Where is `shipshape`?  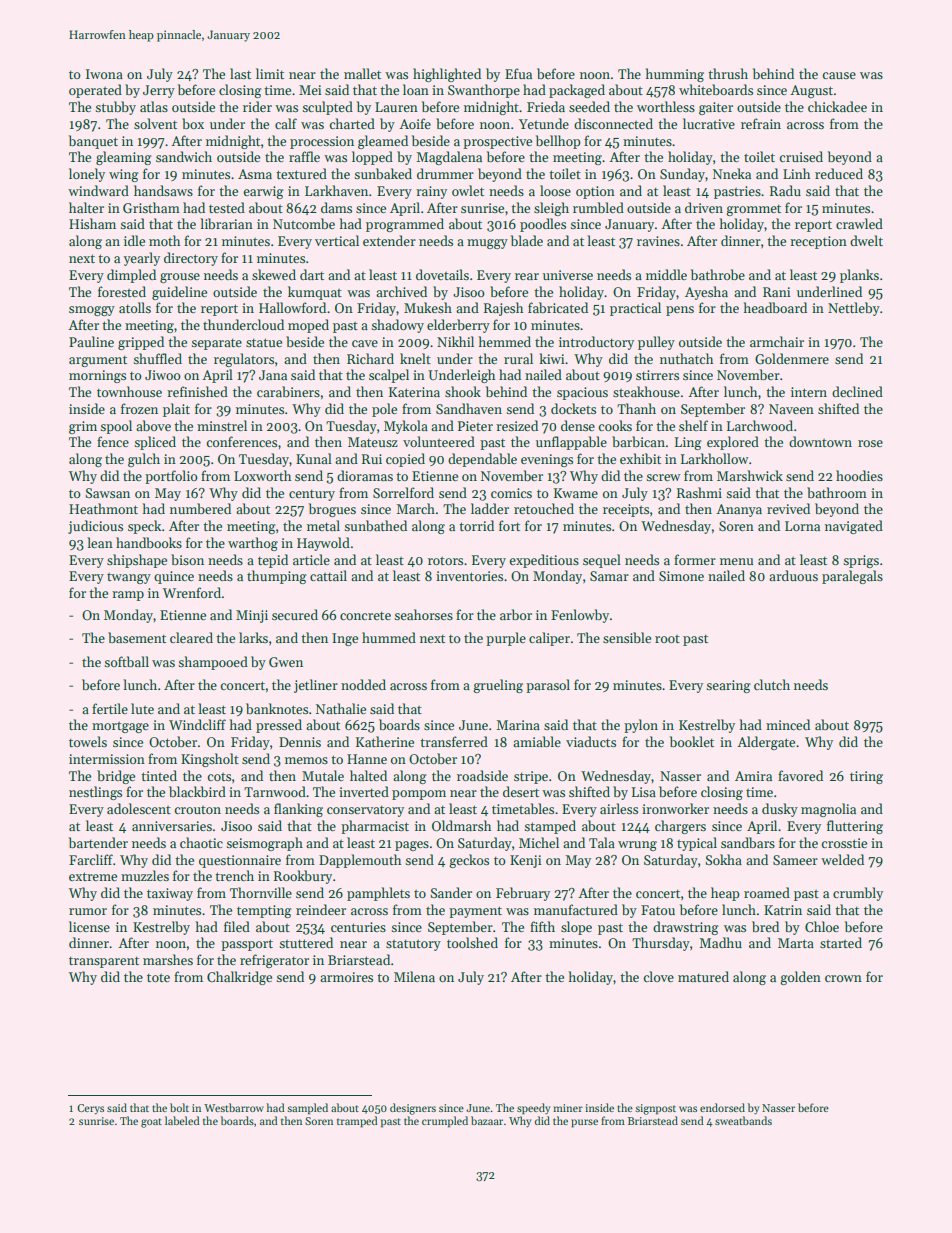 shipshape is located at coordinates (137, 561).
